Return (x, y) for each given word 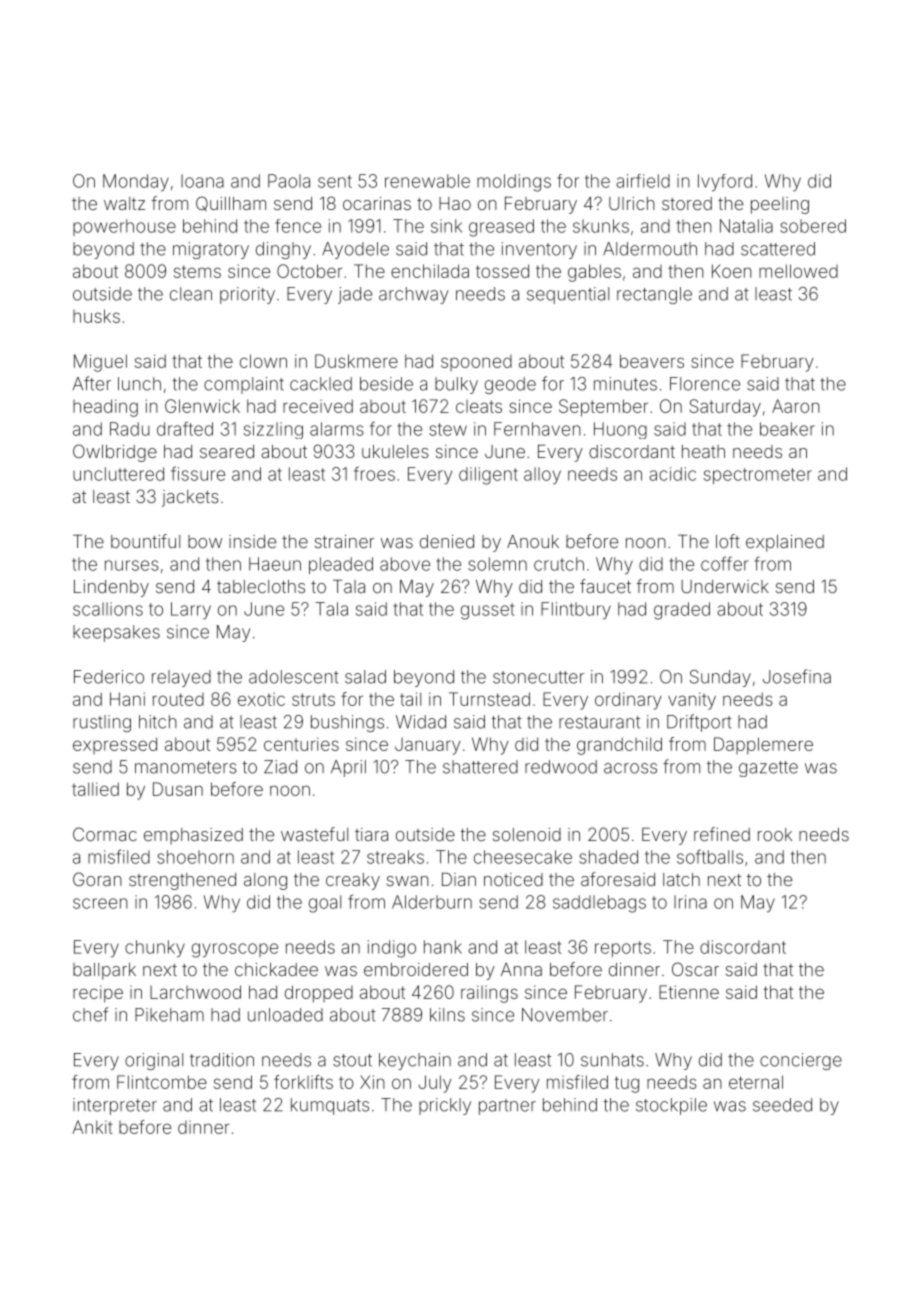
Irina (690, 902)
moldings (514, 183)
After (92, 383)
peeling (780, 205)
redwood (561, 767)
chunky (155, 948)
